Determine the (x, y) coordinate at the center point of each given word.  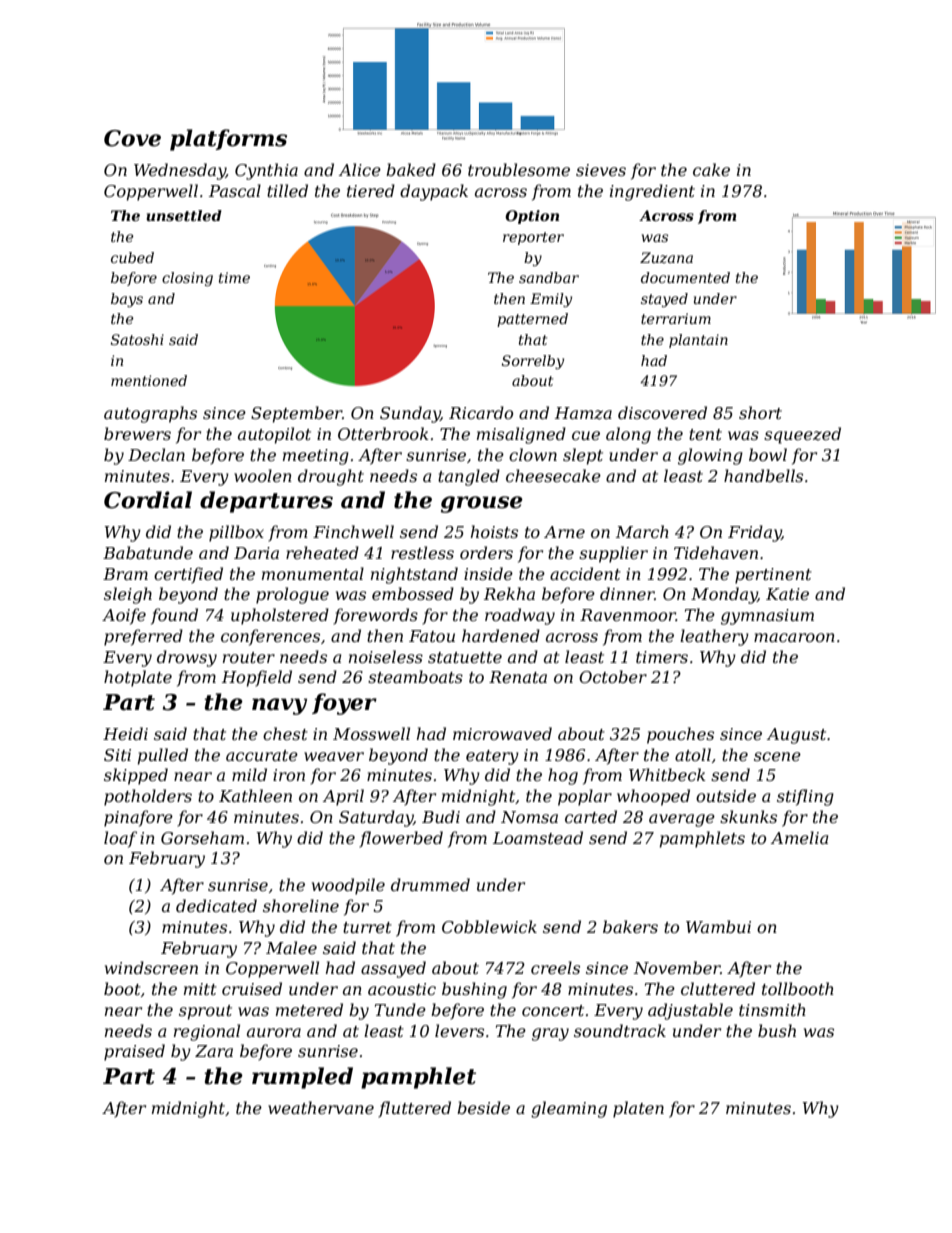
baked (411, 169)
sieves (601, 170)
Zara (214, 1051)
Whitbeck (667, 774)
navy (279, 706)
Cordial (148, 500)
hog (563, 776)
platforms (228, 140)
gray (550, 1034)
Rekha (509, 593)
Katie (787, 594)
